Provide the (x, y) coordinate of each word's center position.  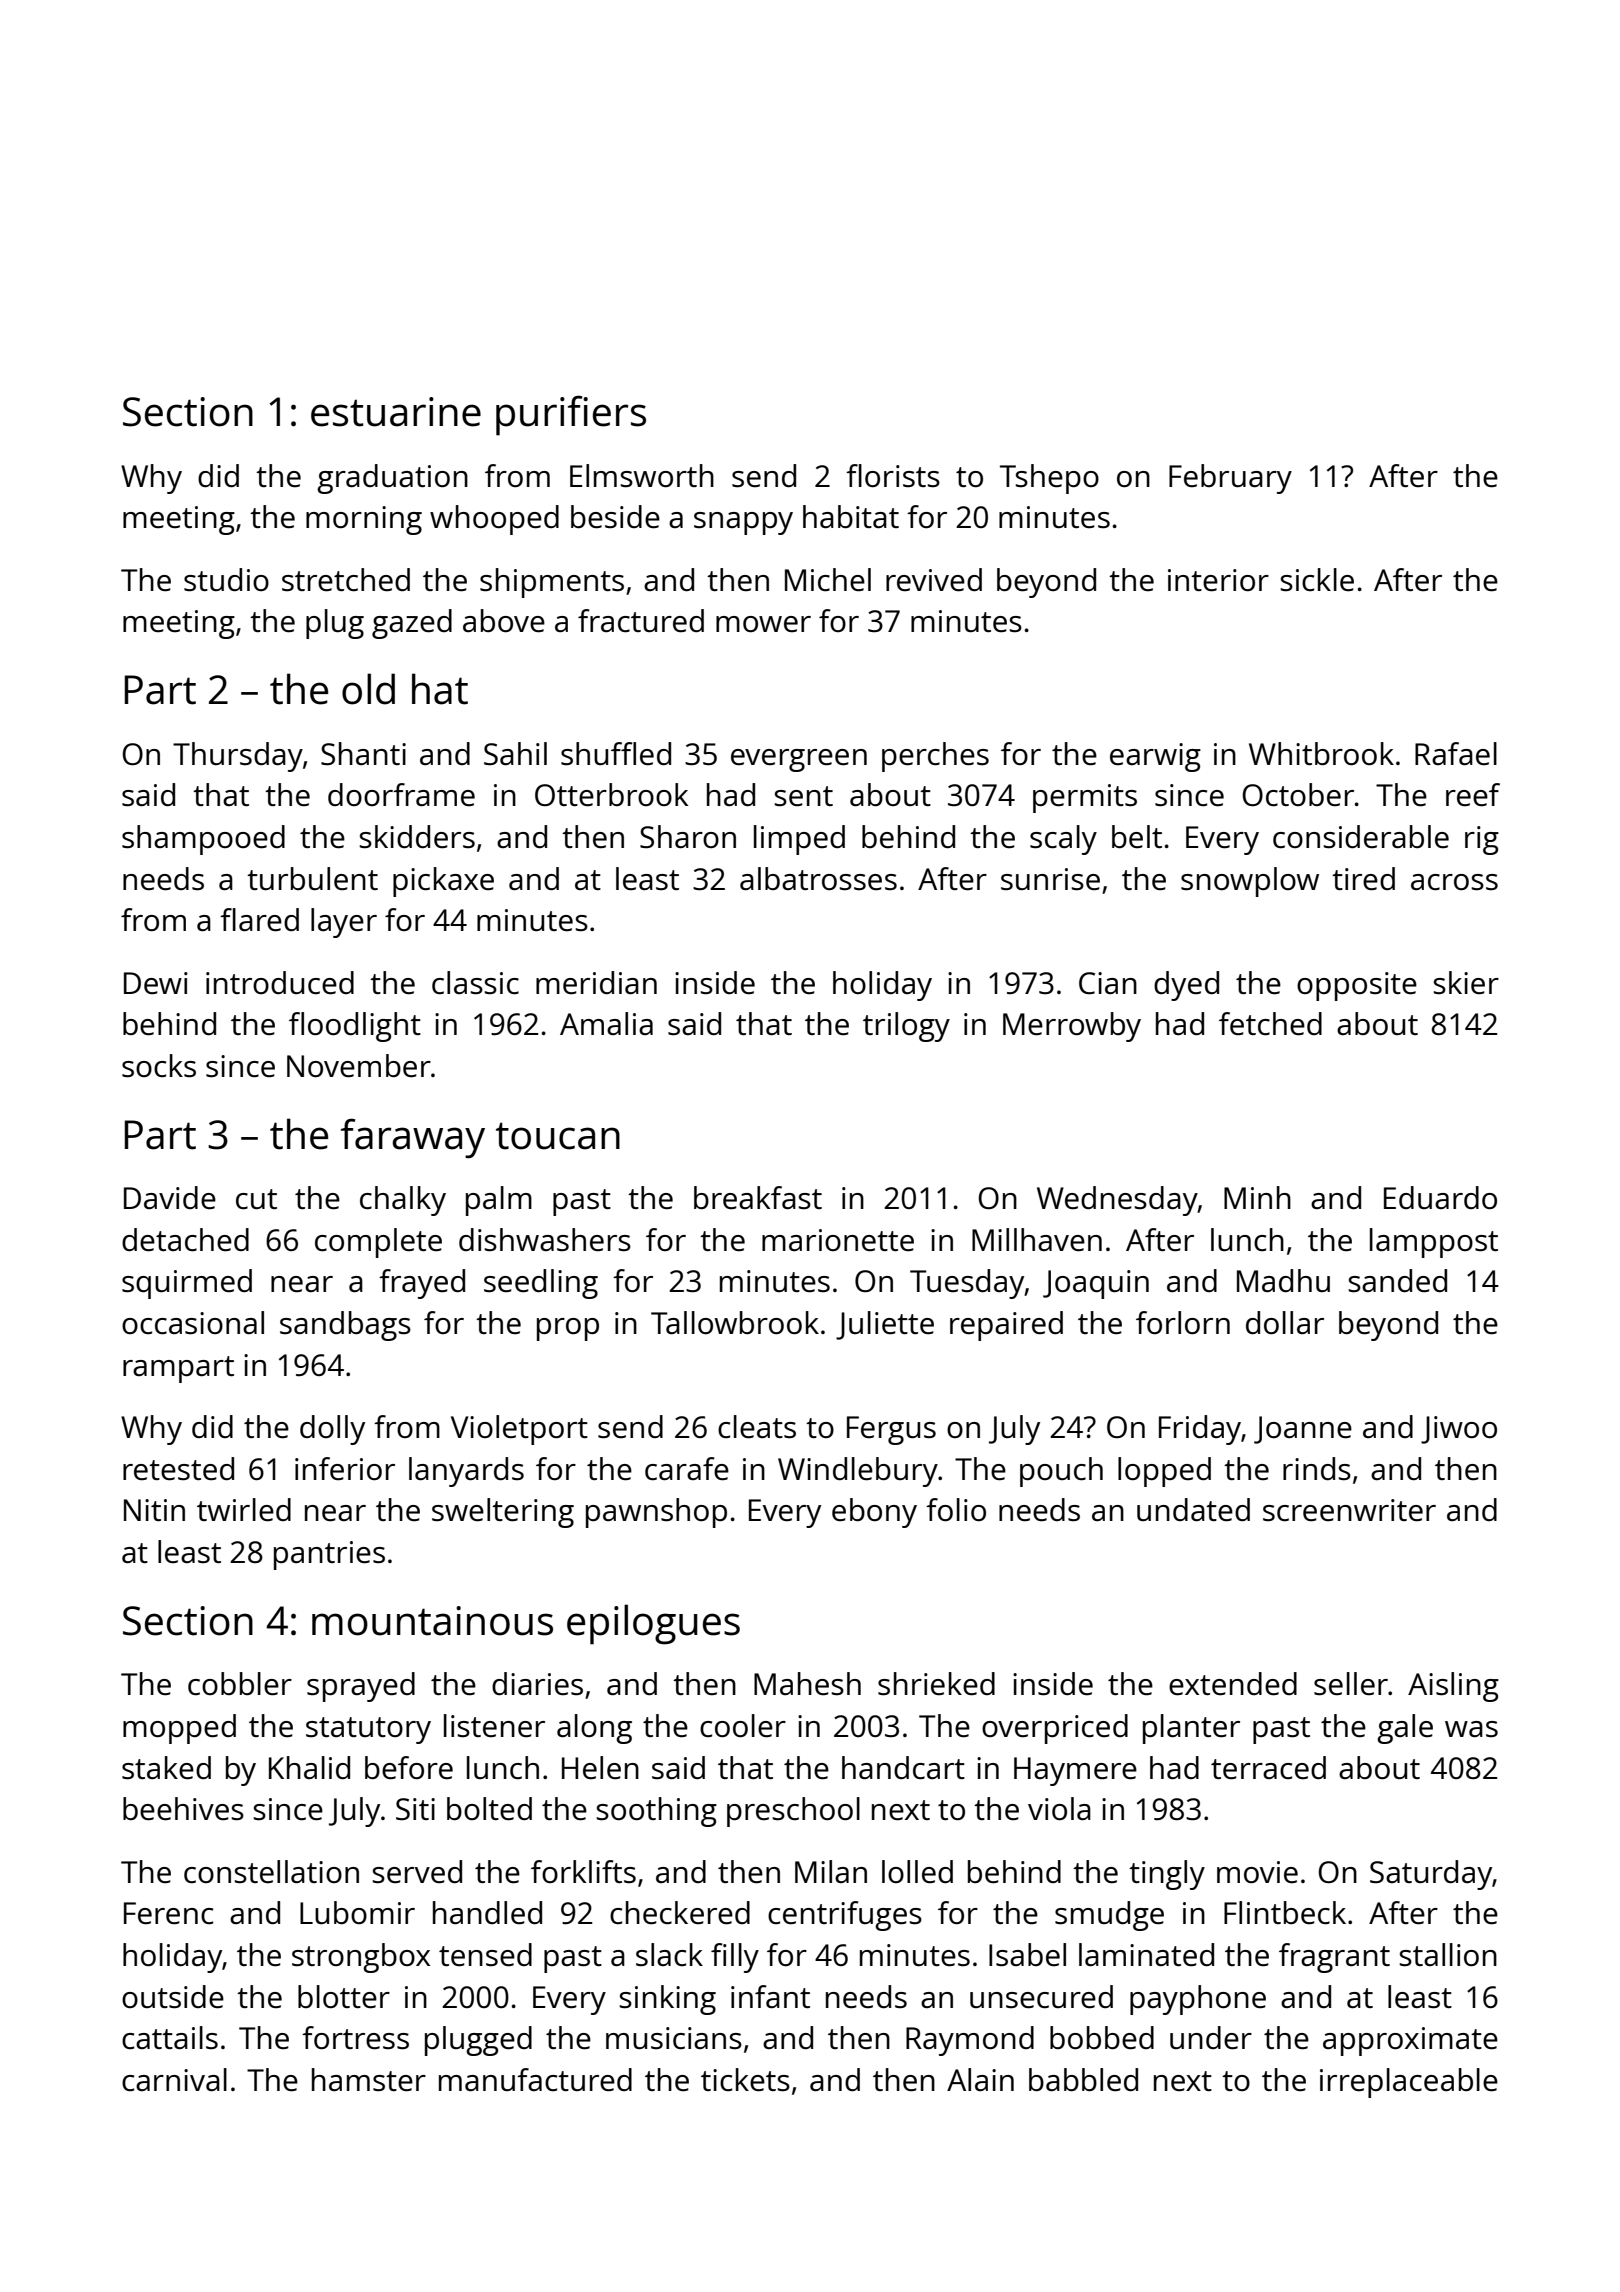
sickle (1317, 580)
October (1298, 795)
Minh (1257, 1197)
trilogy (906, 1027)
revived (934, 580)
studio (226, 580)
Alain (980, 2079)
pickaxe (443, 882)
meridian (596, 983)
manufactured (535, 2080)
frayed (422, 1284)
